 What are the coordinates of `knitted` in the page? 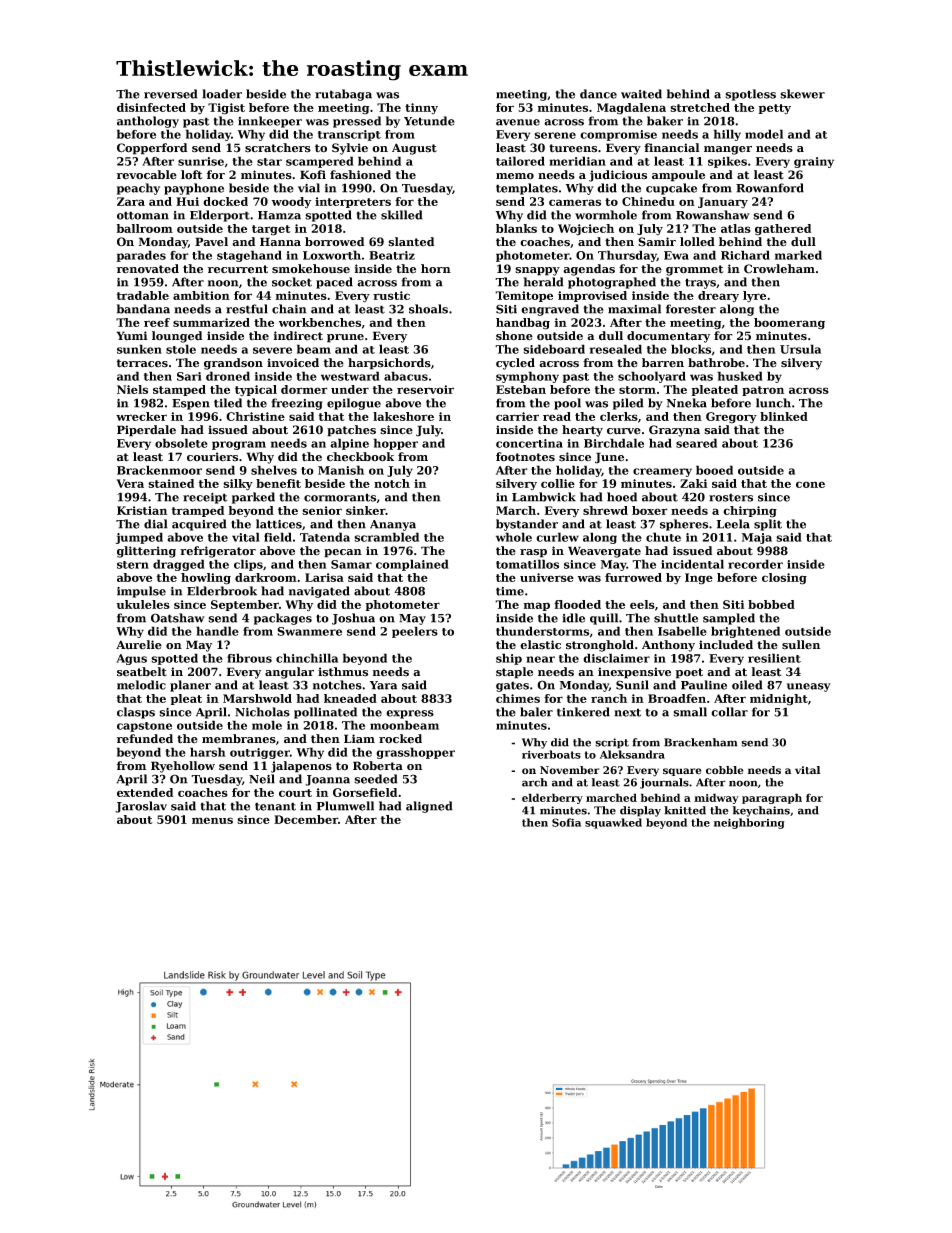 It's located at (685, 810).
